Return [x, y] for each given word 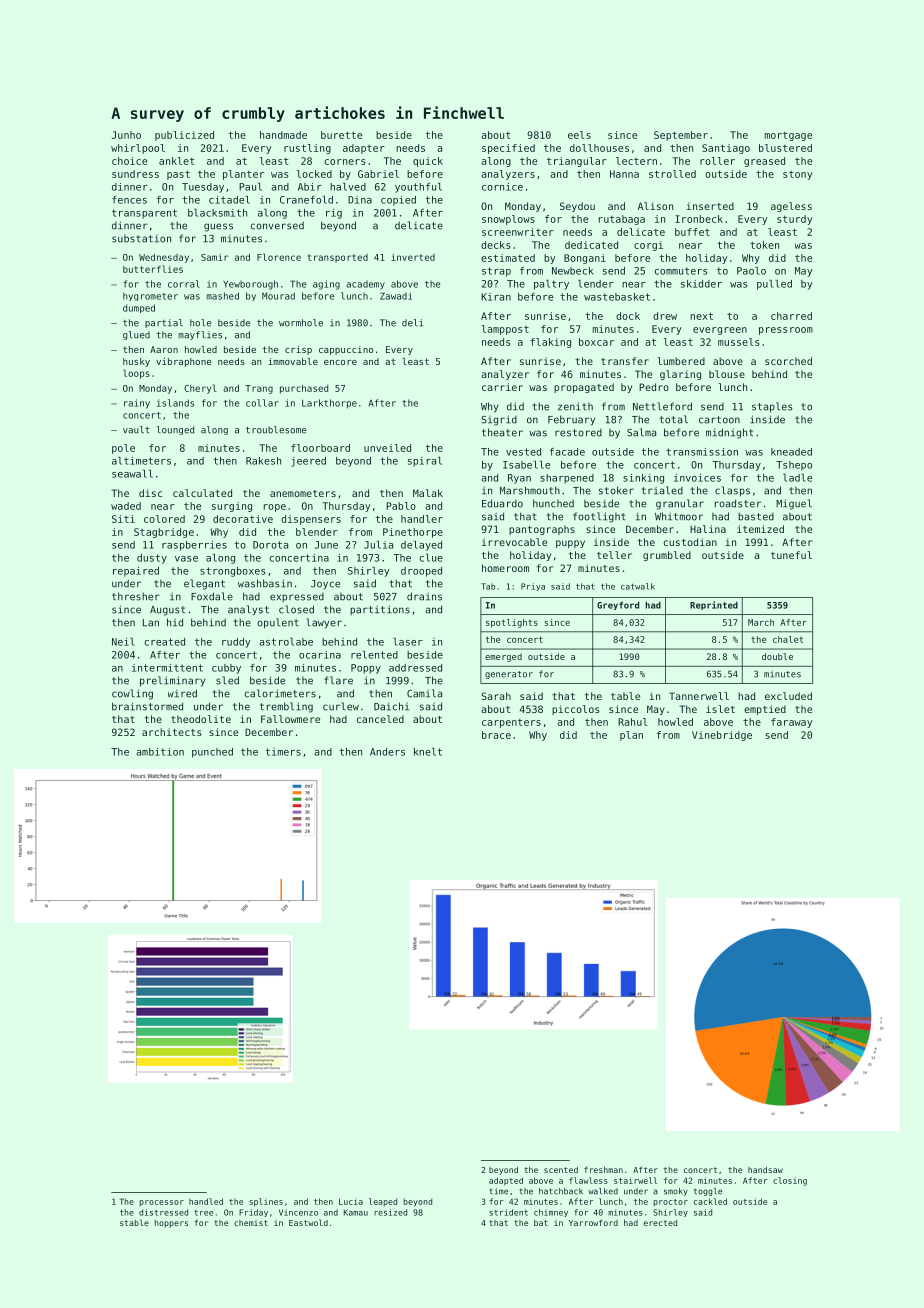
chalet [788, 639]
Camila [424, 693]
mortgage [788, 136]
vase [186, 559]
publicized [184, 136]
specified [508, 149]
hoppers [171, 1224]
